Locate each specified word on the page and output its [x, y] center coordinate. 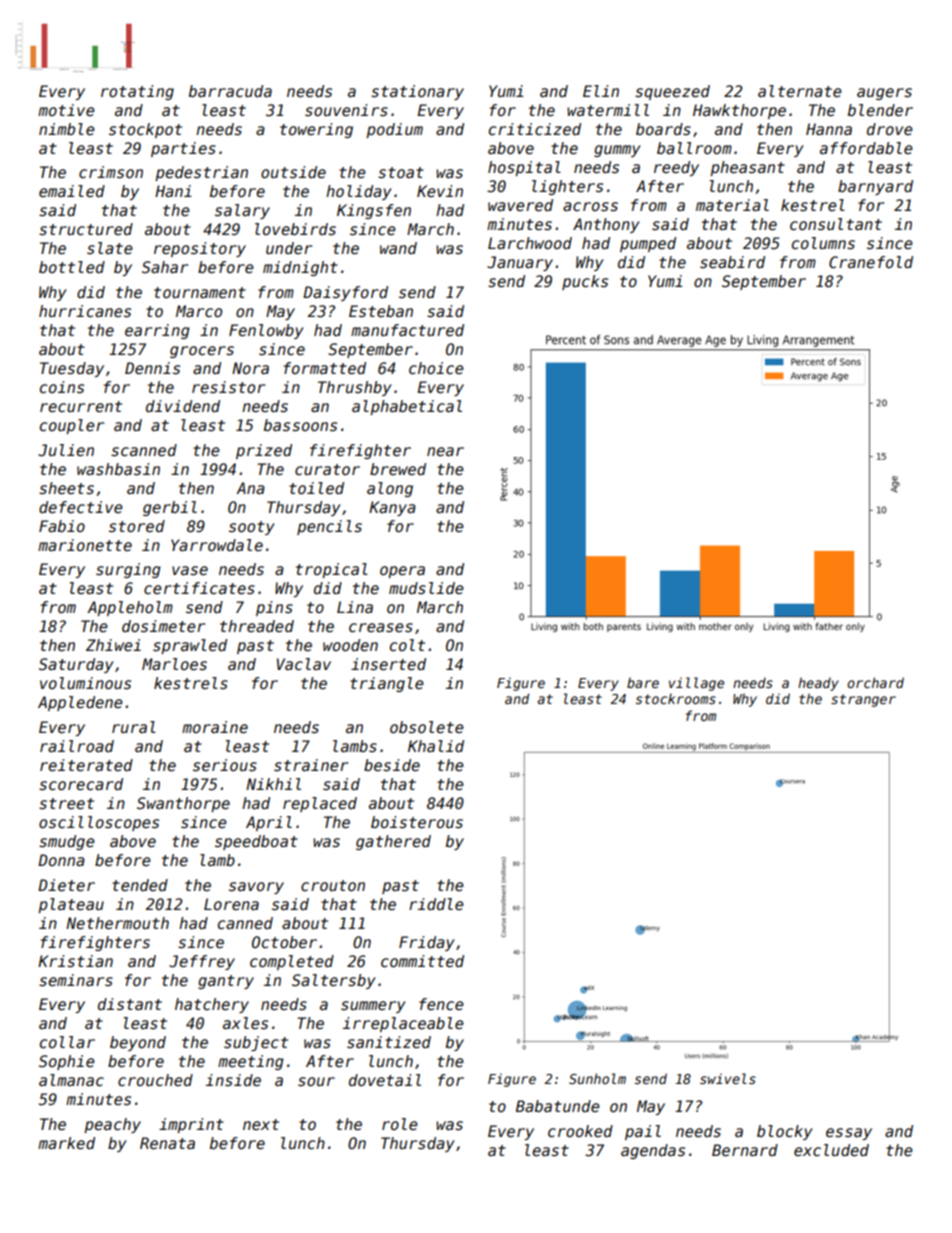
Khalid [436, 746]
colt [407, 645]
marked [66, 1143]
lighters [567, 187]
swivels [728, 1078]
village [696, 684]
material [732, 205]
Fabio [62, 526]
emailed [72, 191]
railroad [77, 746]
